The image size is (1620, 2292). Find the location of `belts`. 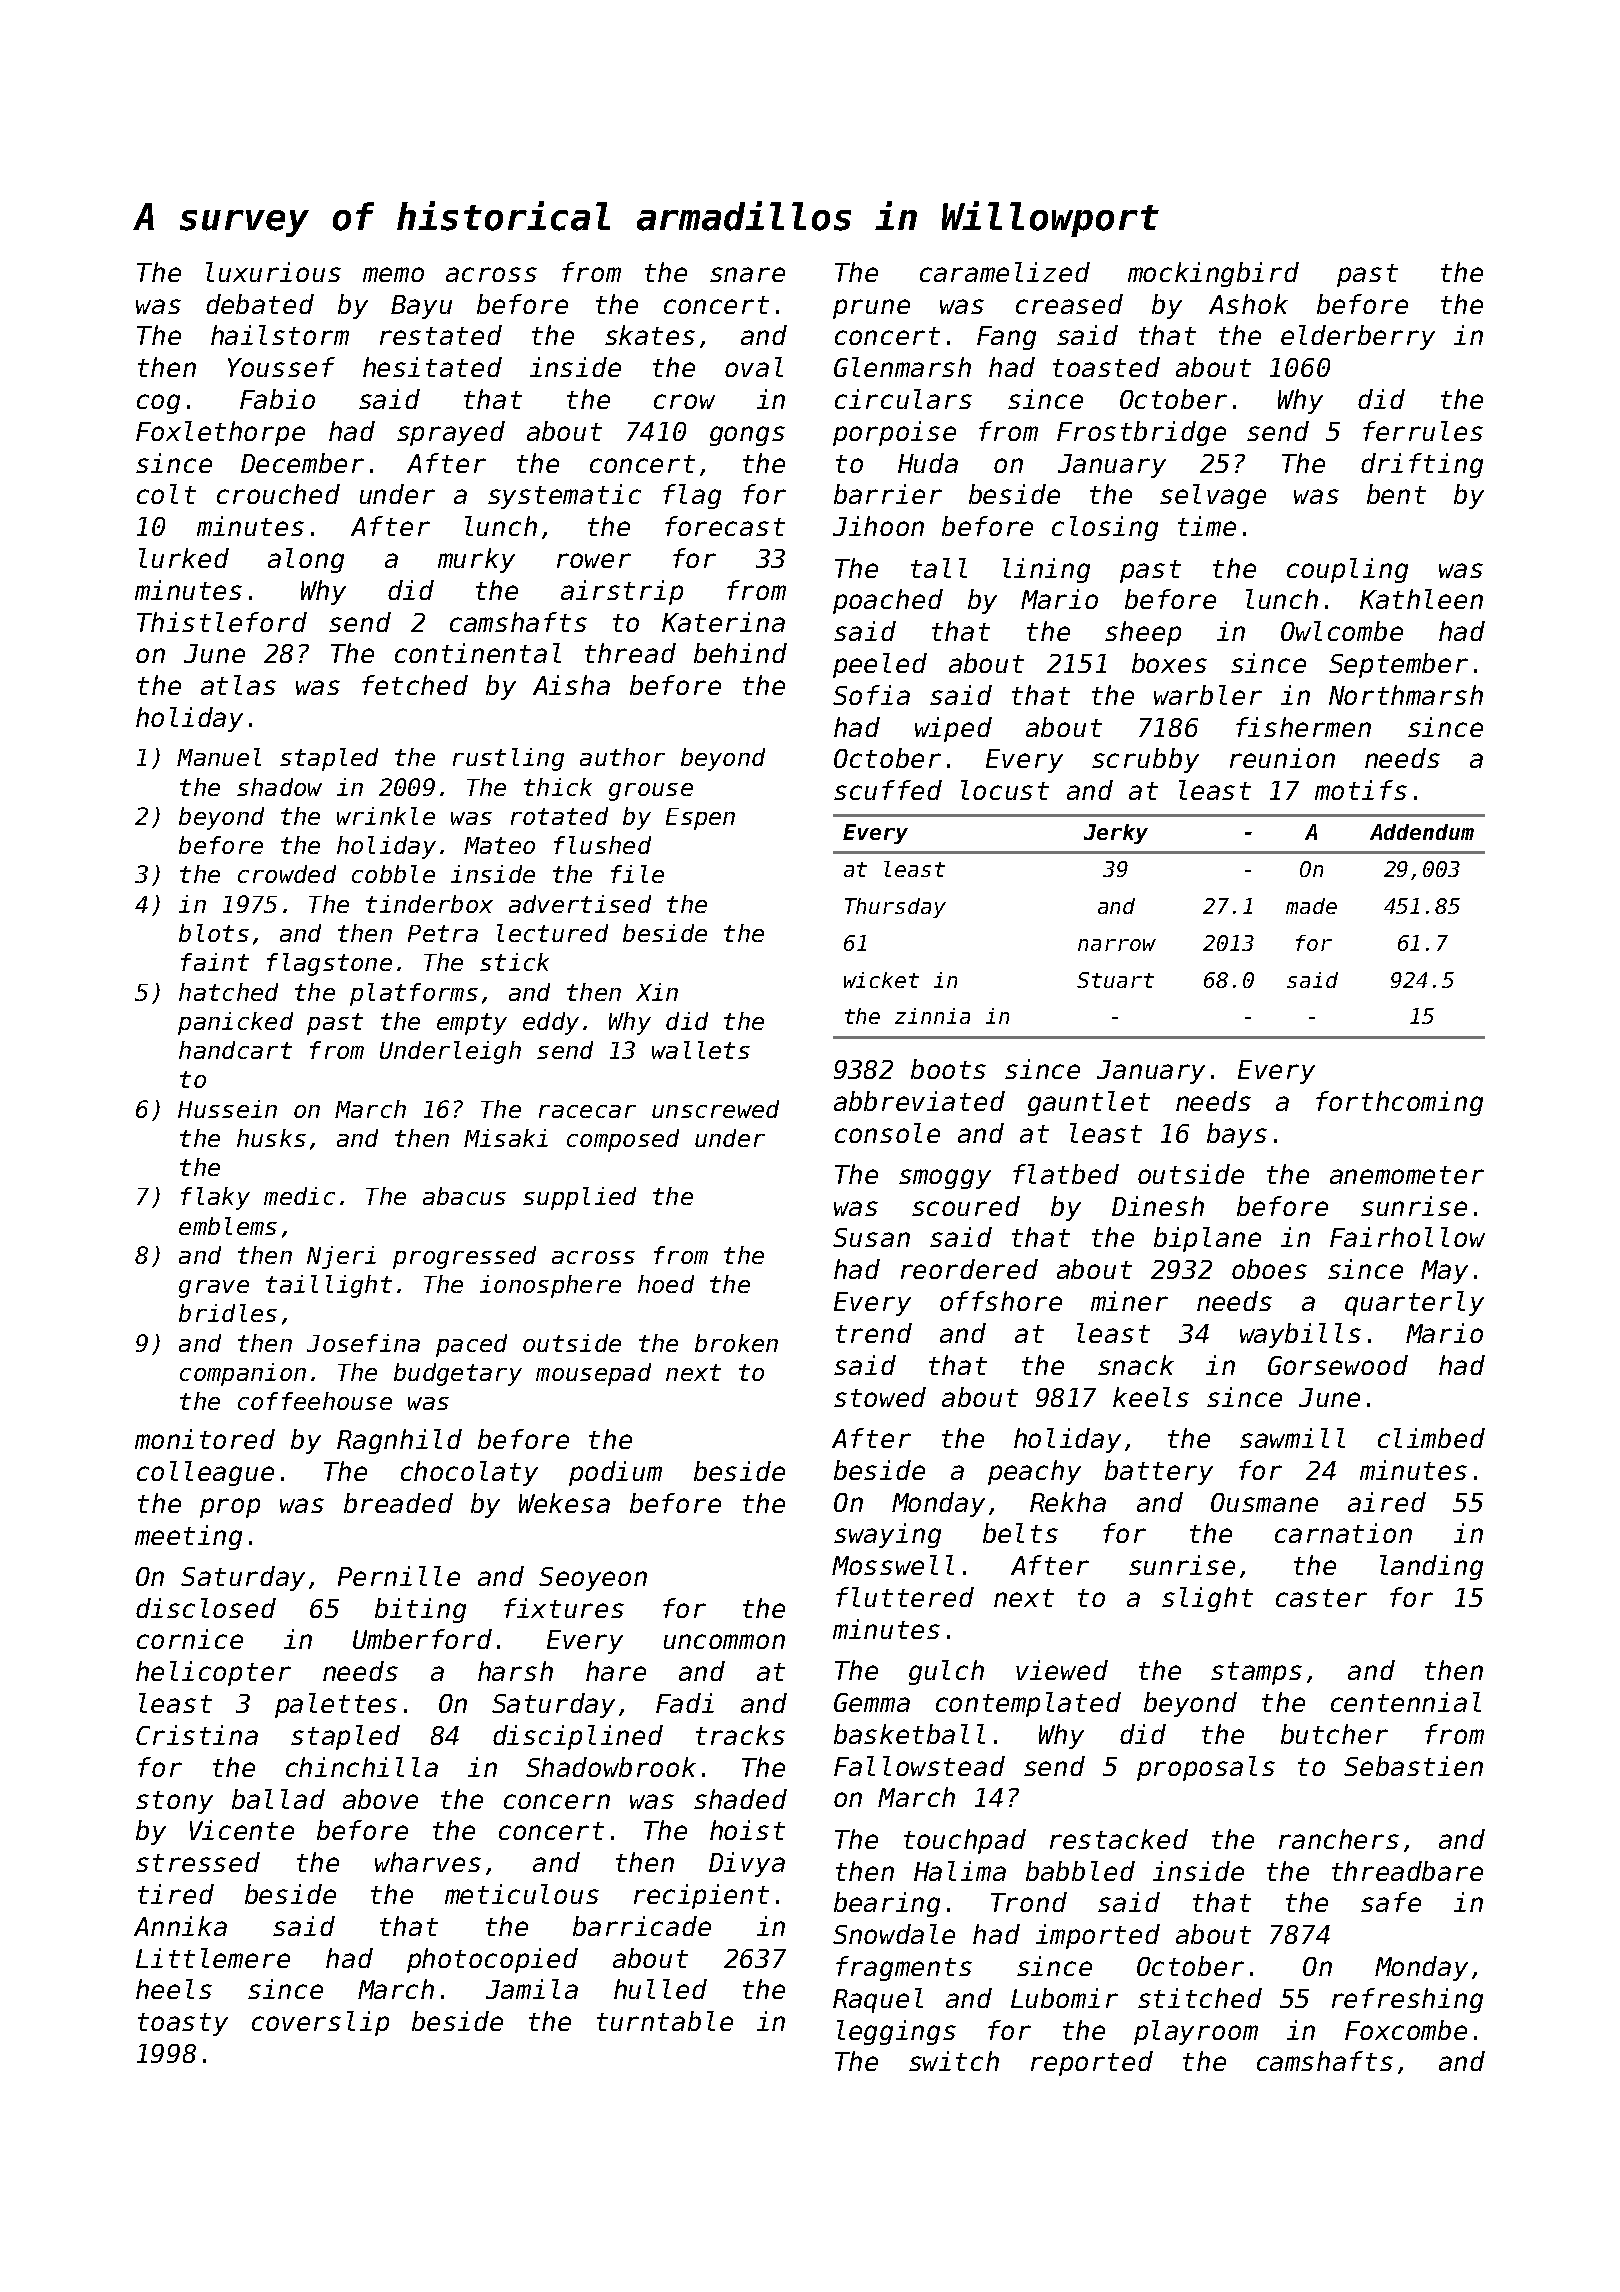

belts is located at coordinates (1020, 1533).
